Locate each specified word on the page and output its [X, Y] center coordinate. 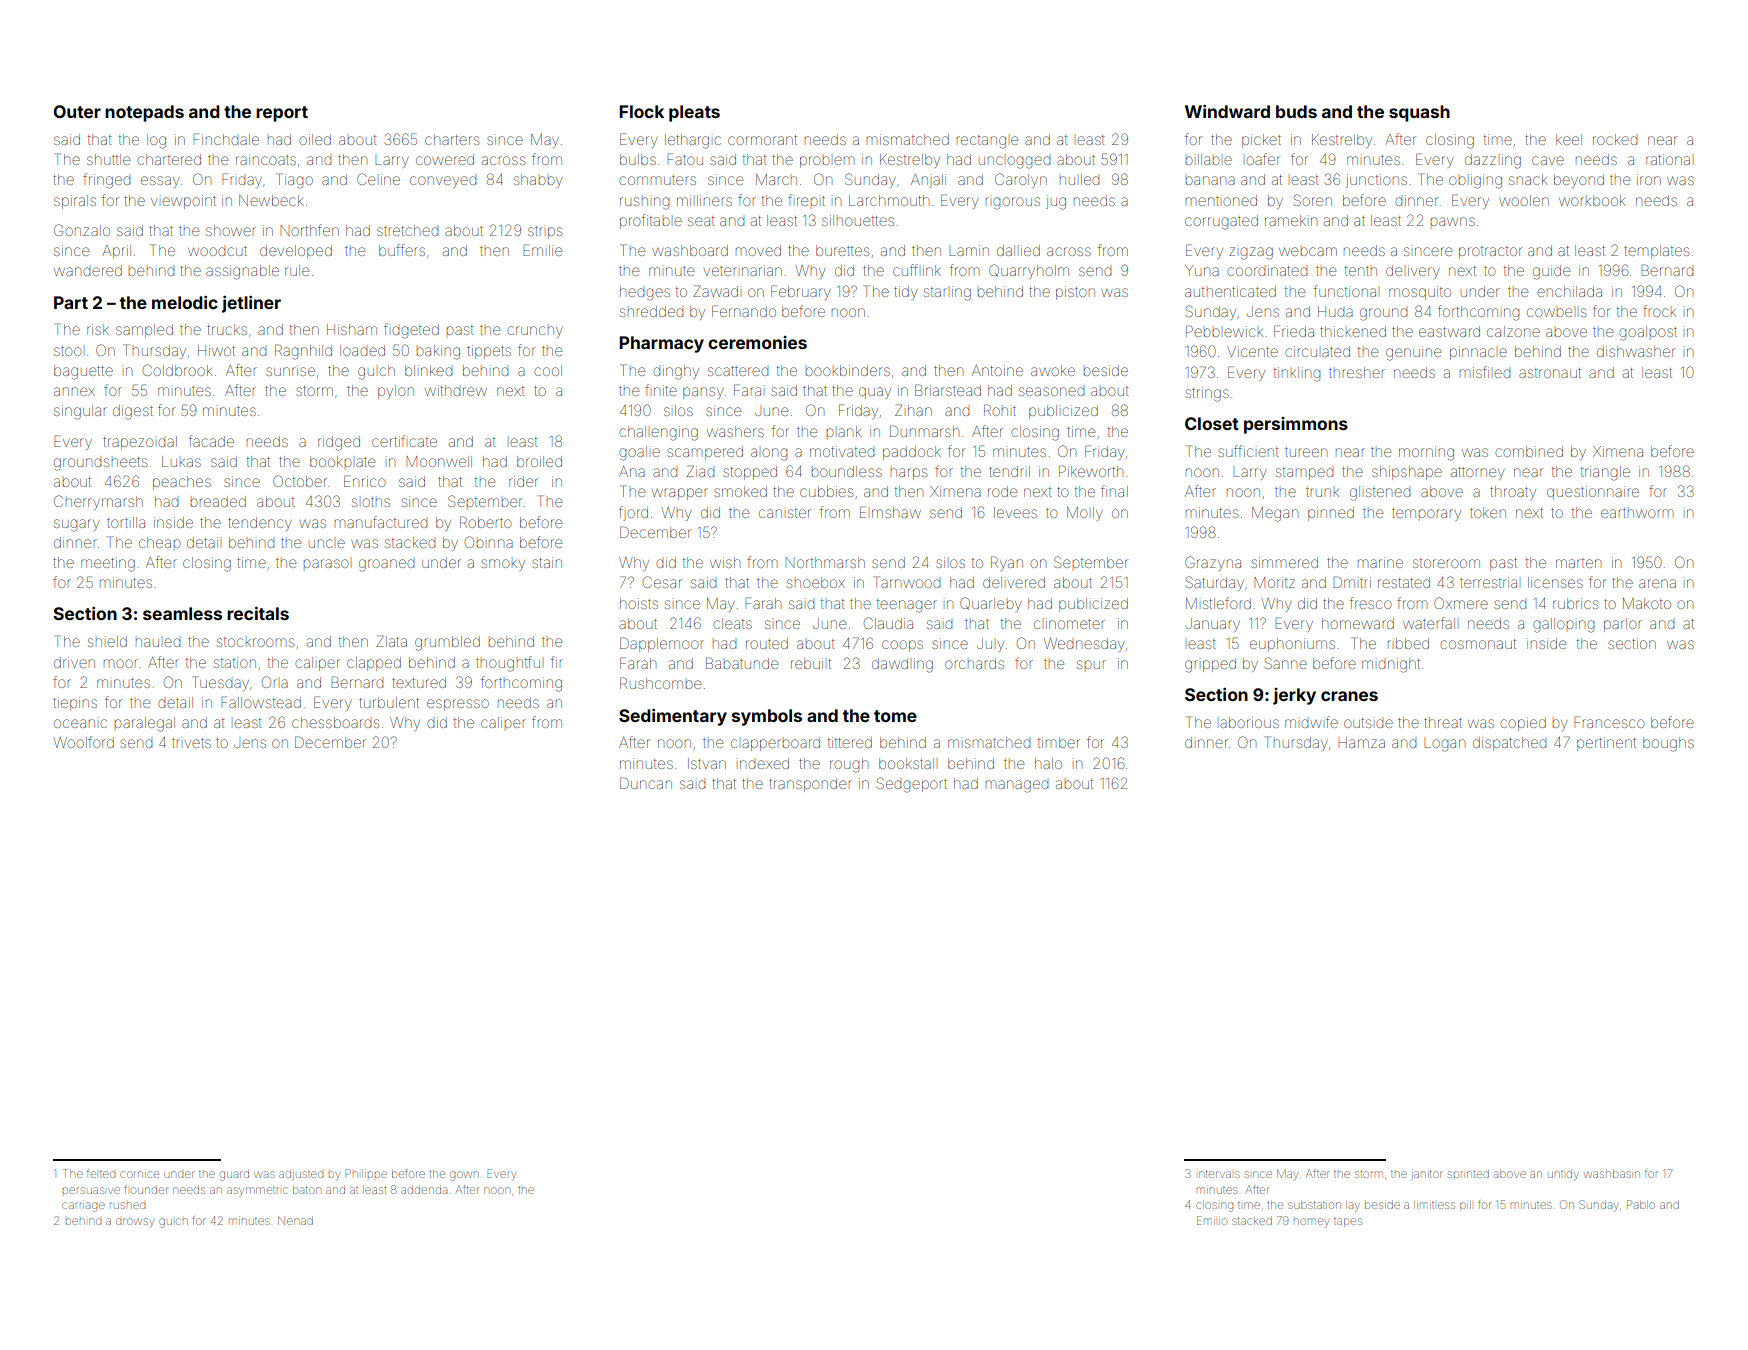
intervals [1219, 1174]
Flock [641, 111]
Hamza [1361, 742]
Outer [77, 111]
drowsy [135, 1223]
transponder [810, 785]
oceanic [80, 723]
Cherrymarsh [98, 502]
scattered [738, 371]
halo [1048, 763]
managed [1017, 786]
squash [1419, 113]
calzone [1513, 331]
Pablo [1641, 1204]
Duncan [646, 783]
